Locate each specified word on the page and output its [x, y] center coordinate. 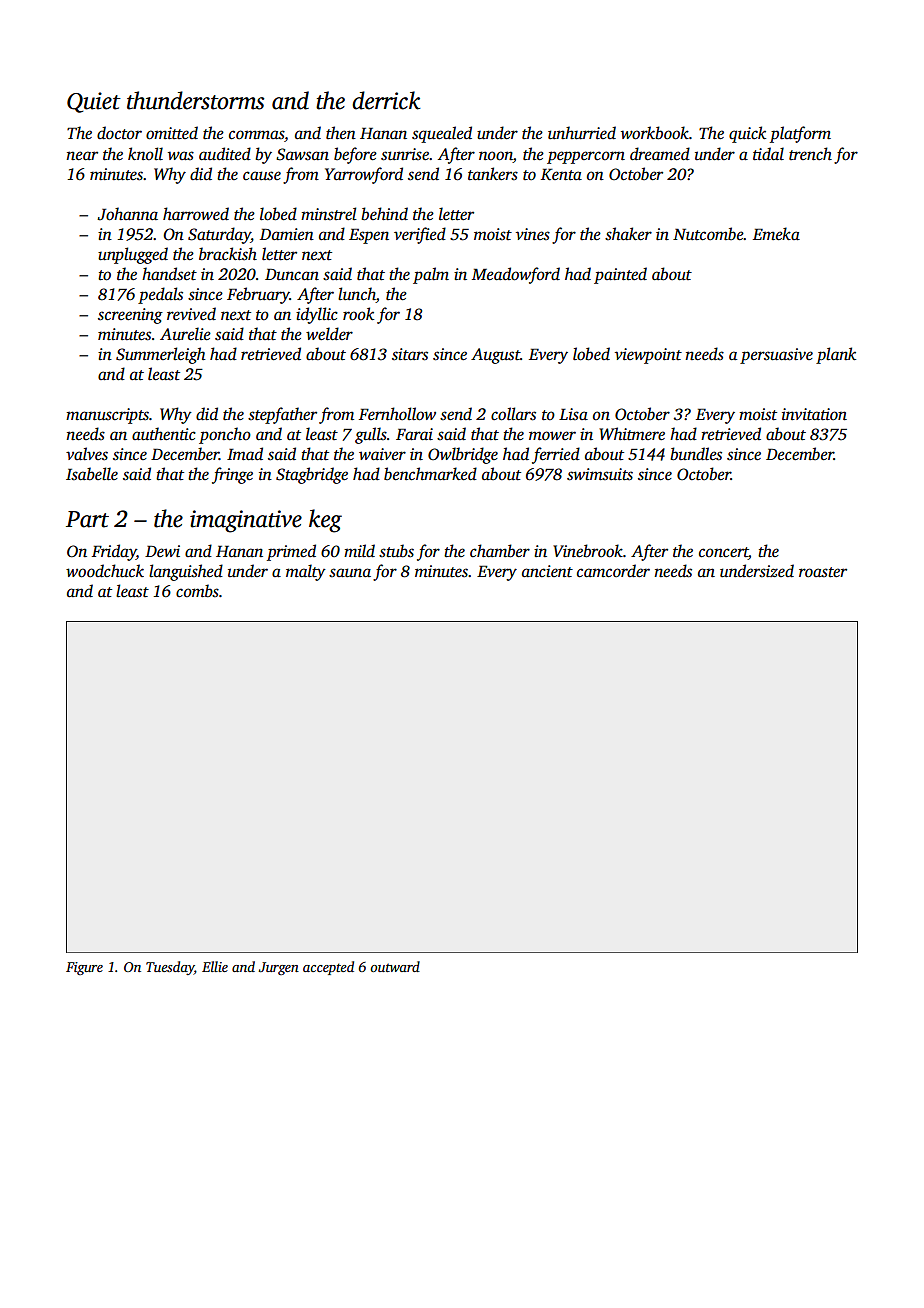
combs [197, 591]
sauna [350, 573]
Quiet [94, 102]
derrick [386, 100]
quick [747, 134]
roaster [823, 572]
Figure [84, 968]
